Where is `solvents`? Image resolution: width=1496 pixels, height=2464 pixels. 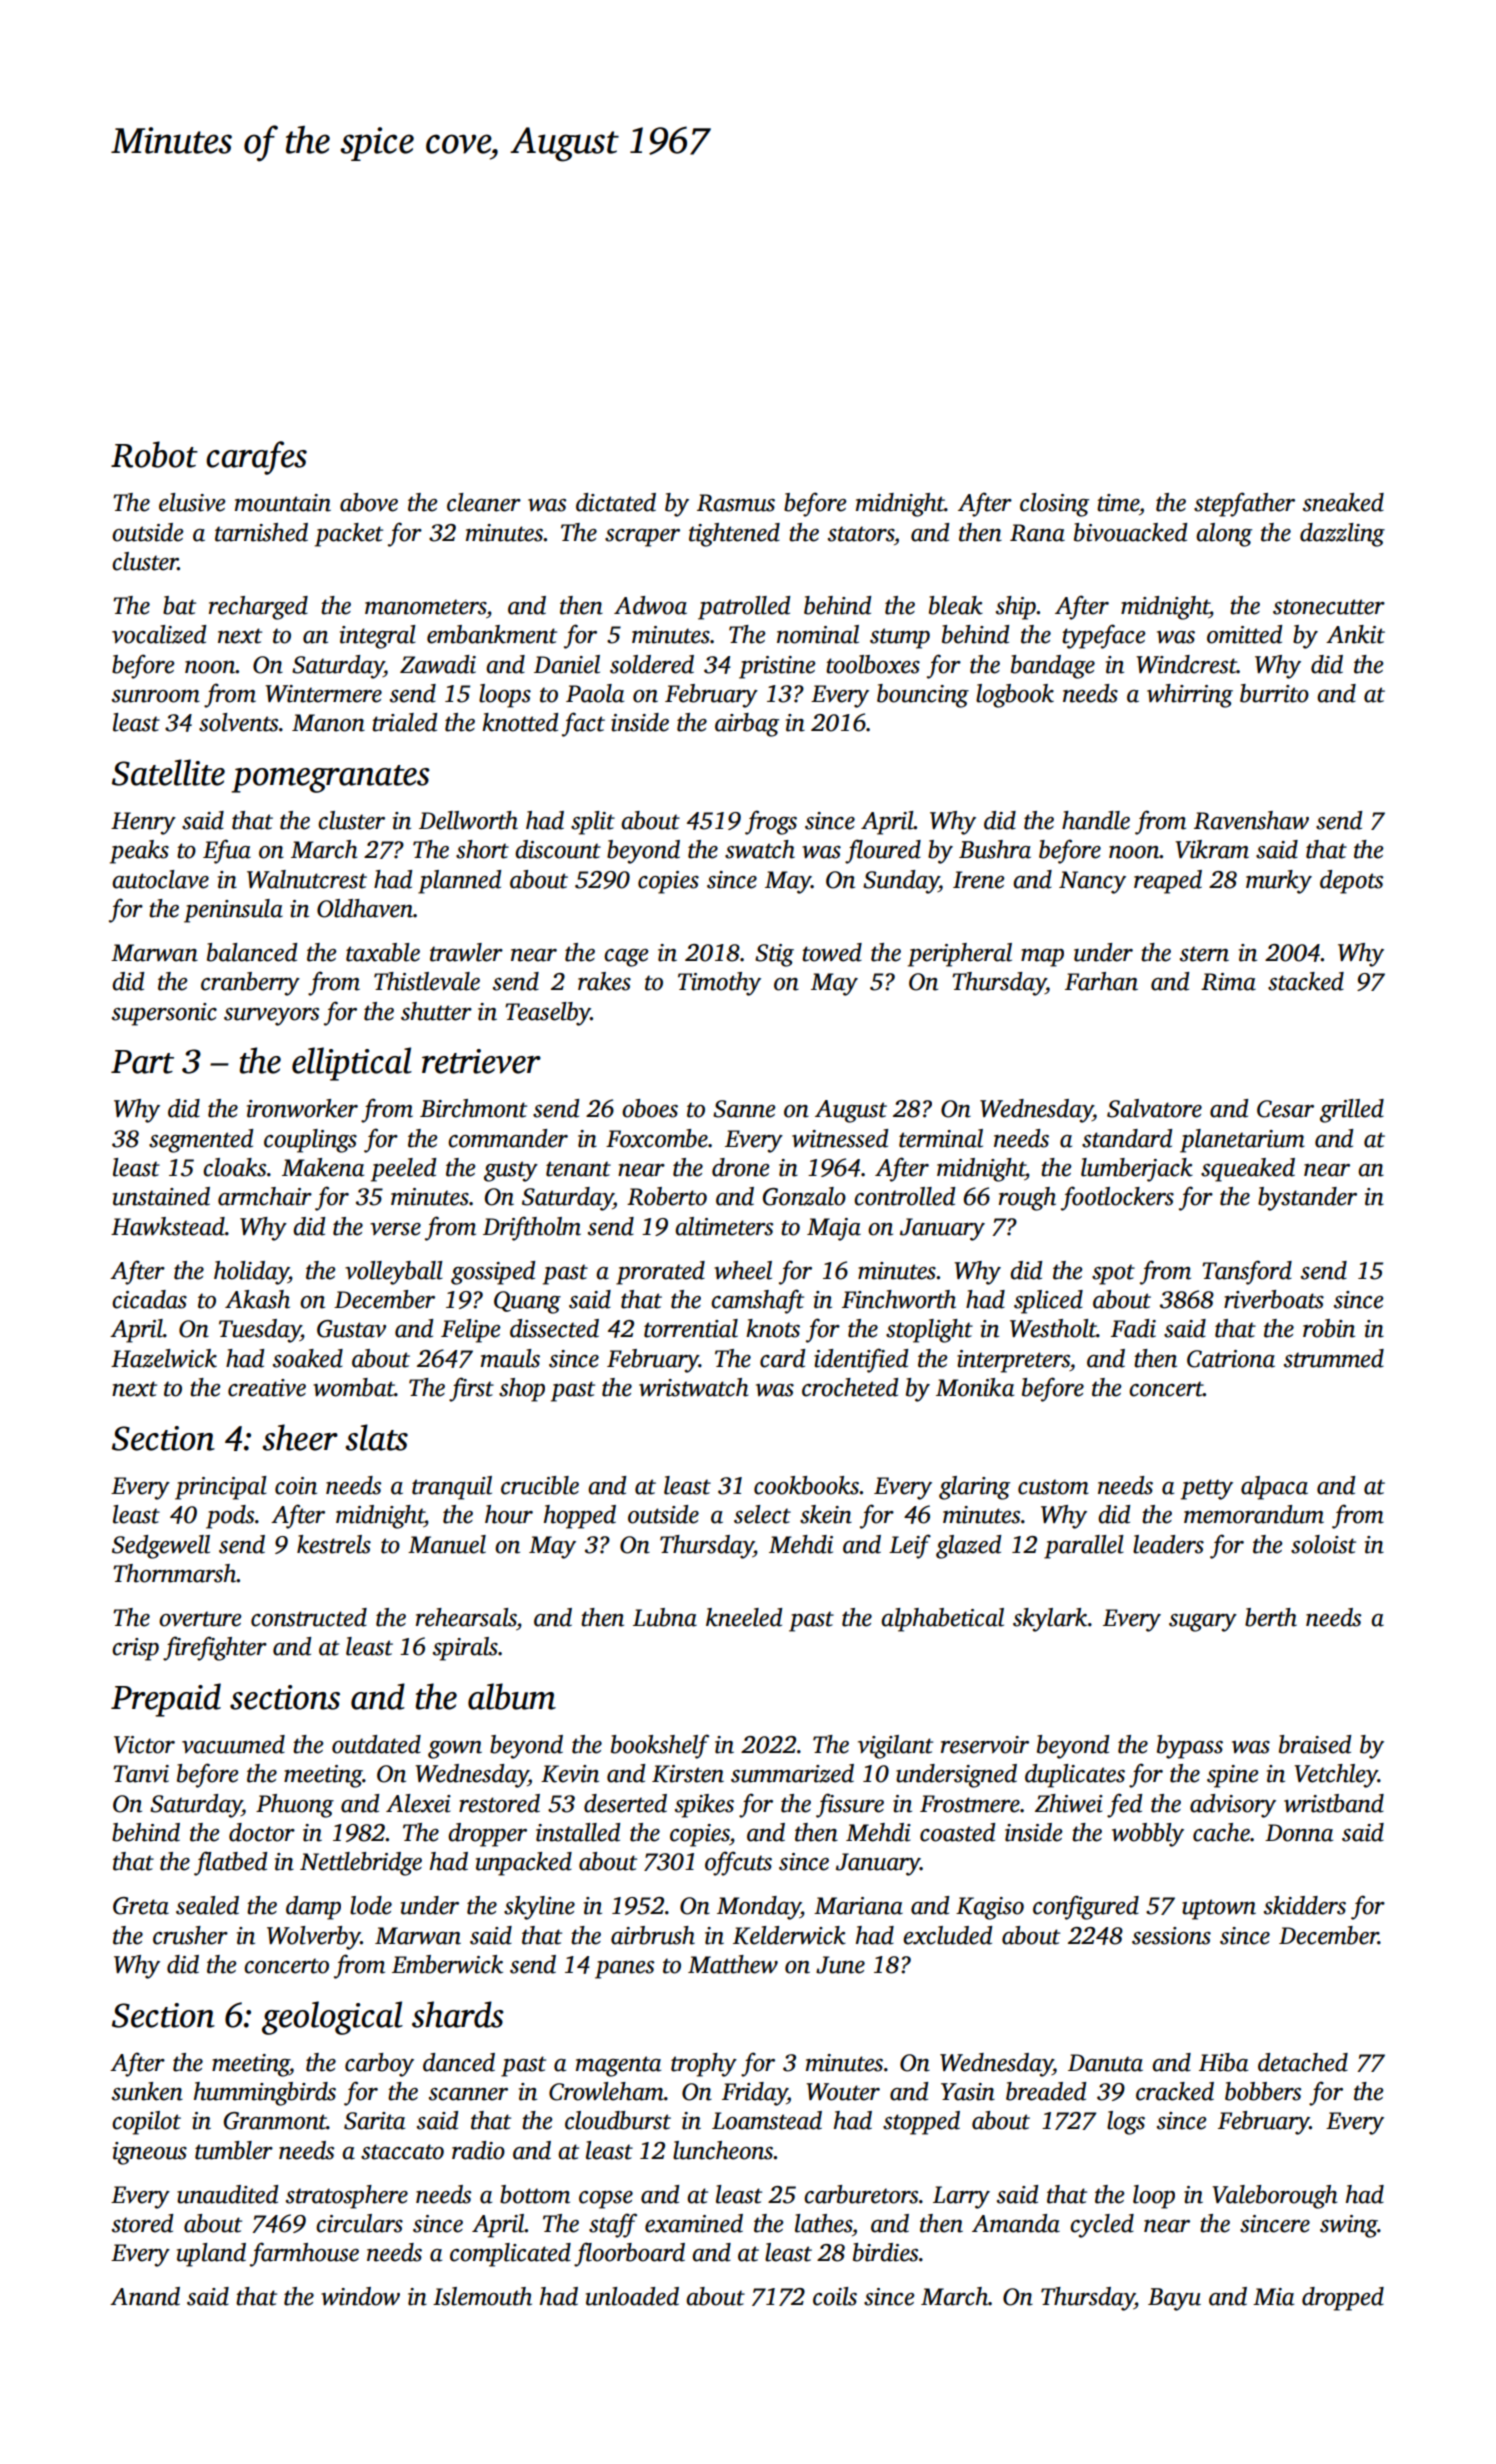 solvents is located at coordinates (238, 722).
